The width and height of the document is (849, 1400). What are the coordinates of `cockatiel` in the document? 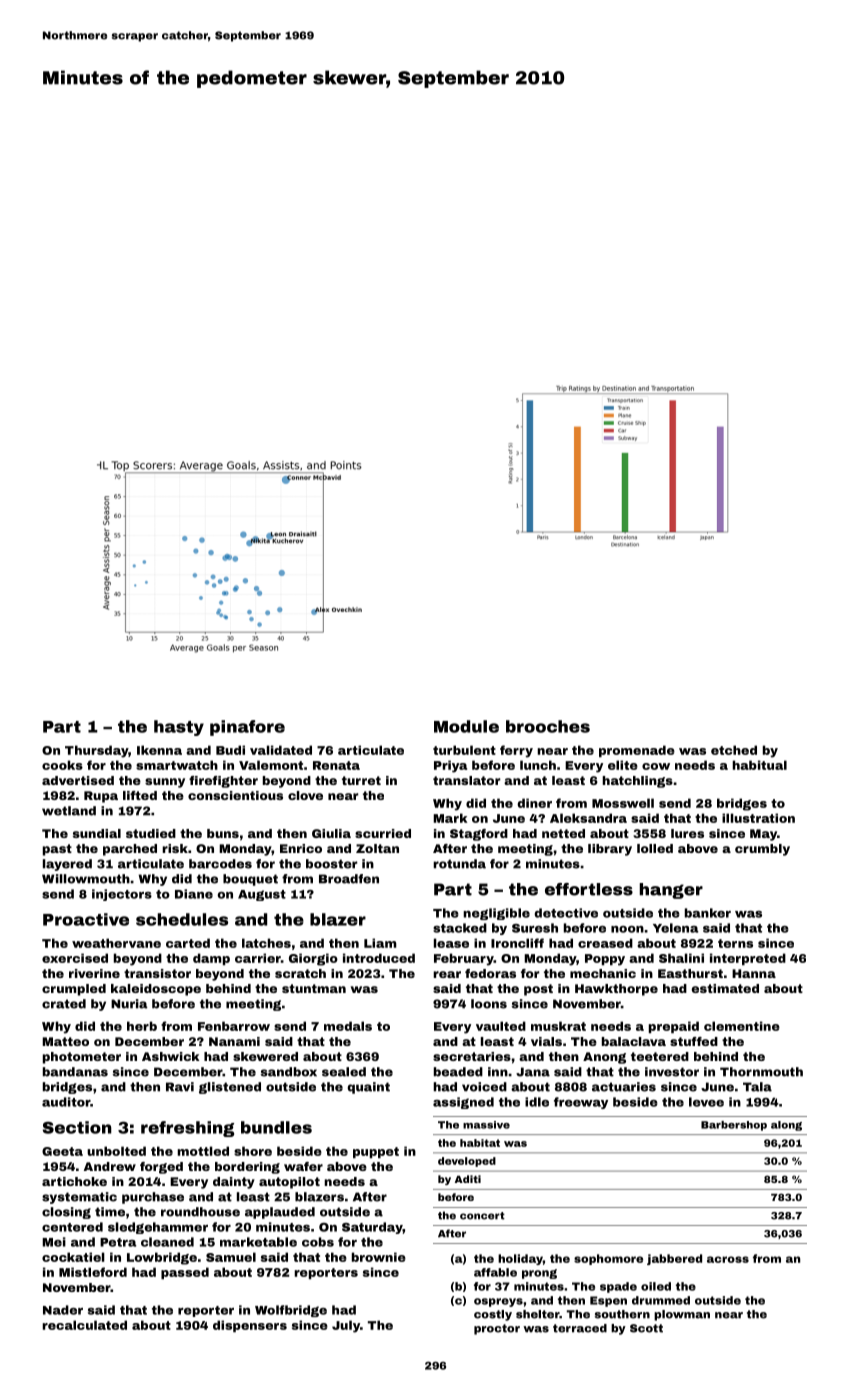 It's located at (73, 1257).
